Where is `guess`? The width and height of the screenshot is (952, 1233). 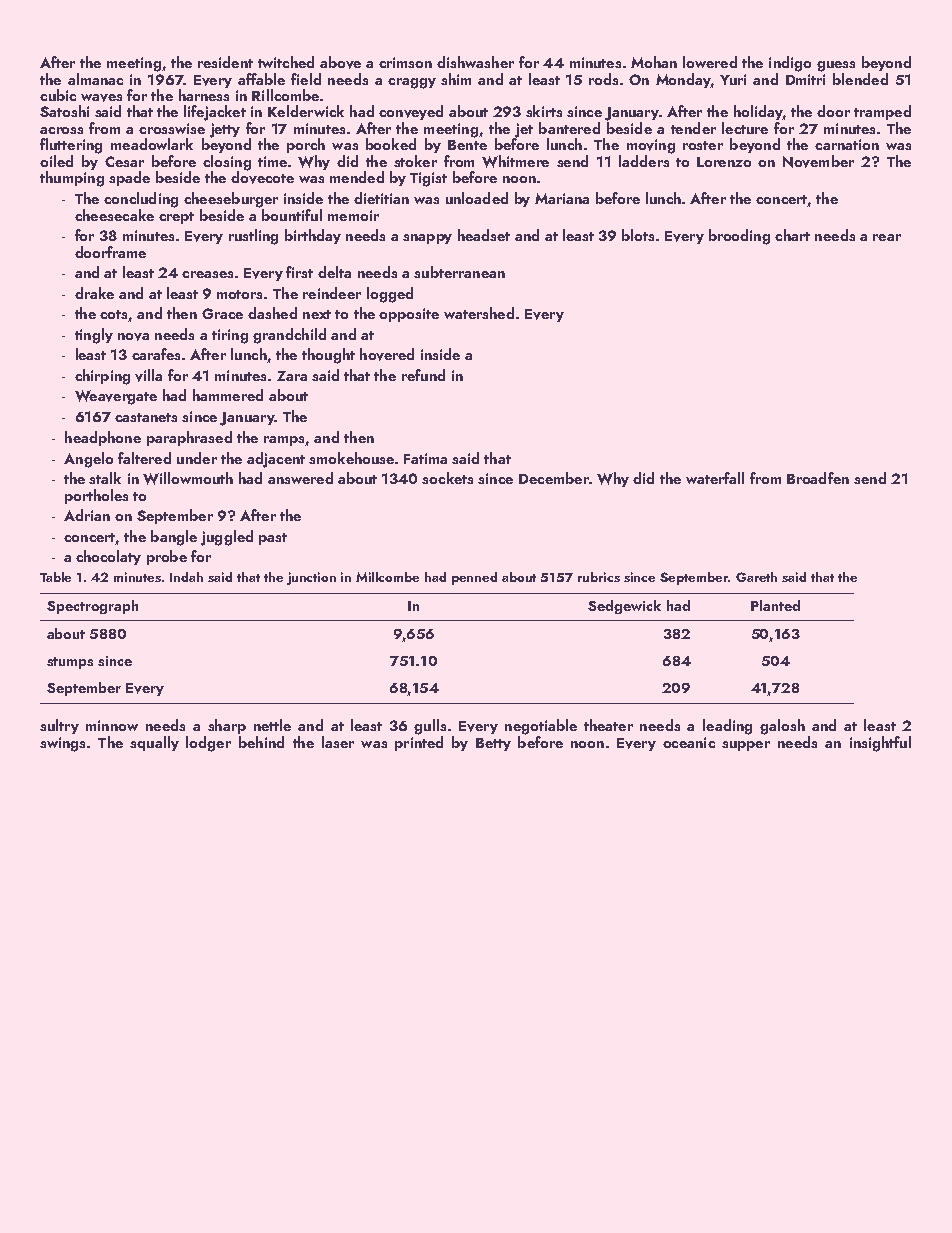 guess is located at coordinates (836, 66).
